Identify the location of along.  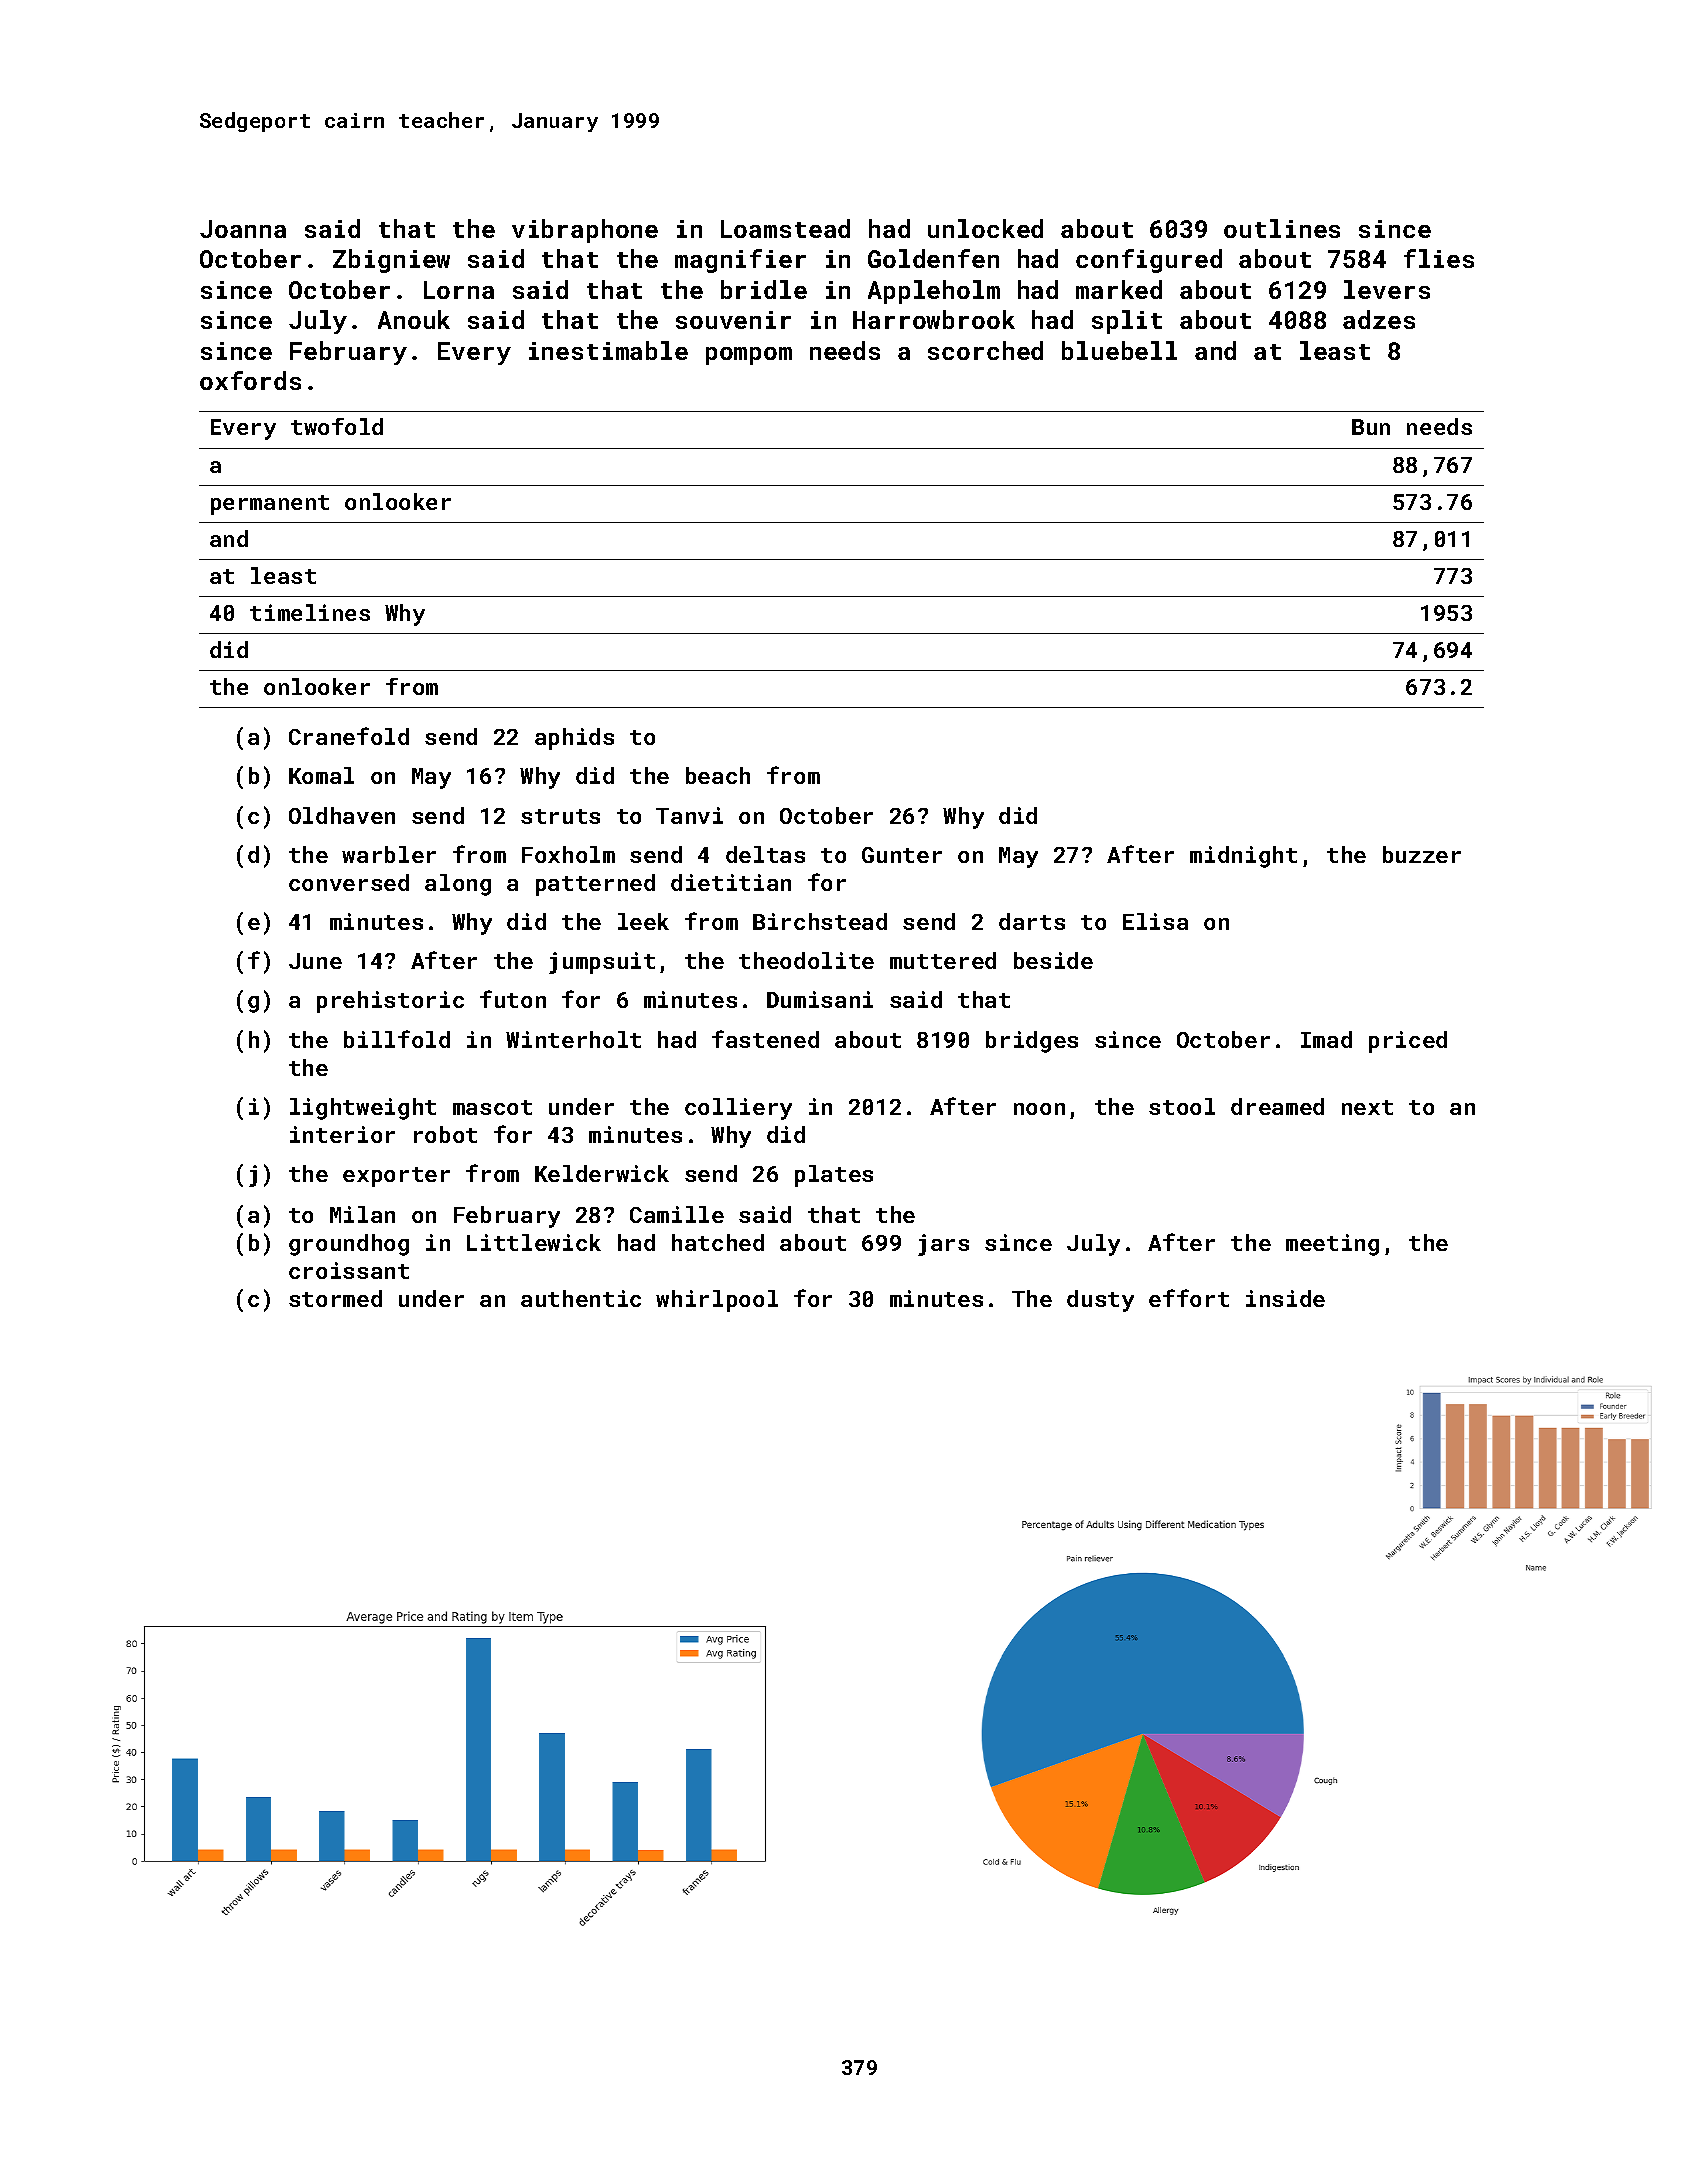
(458, 885).
